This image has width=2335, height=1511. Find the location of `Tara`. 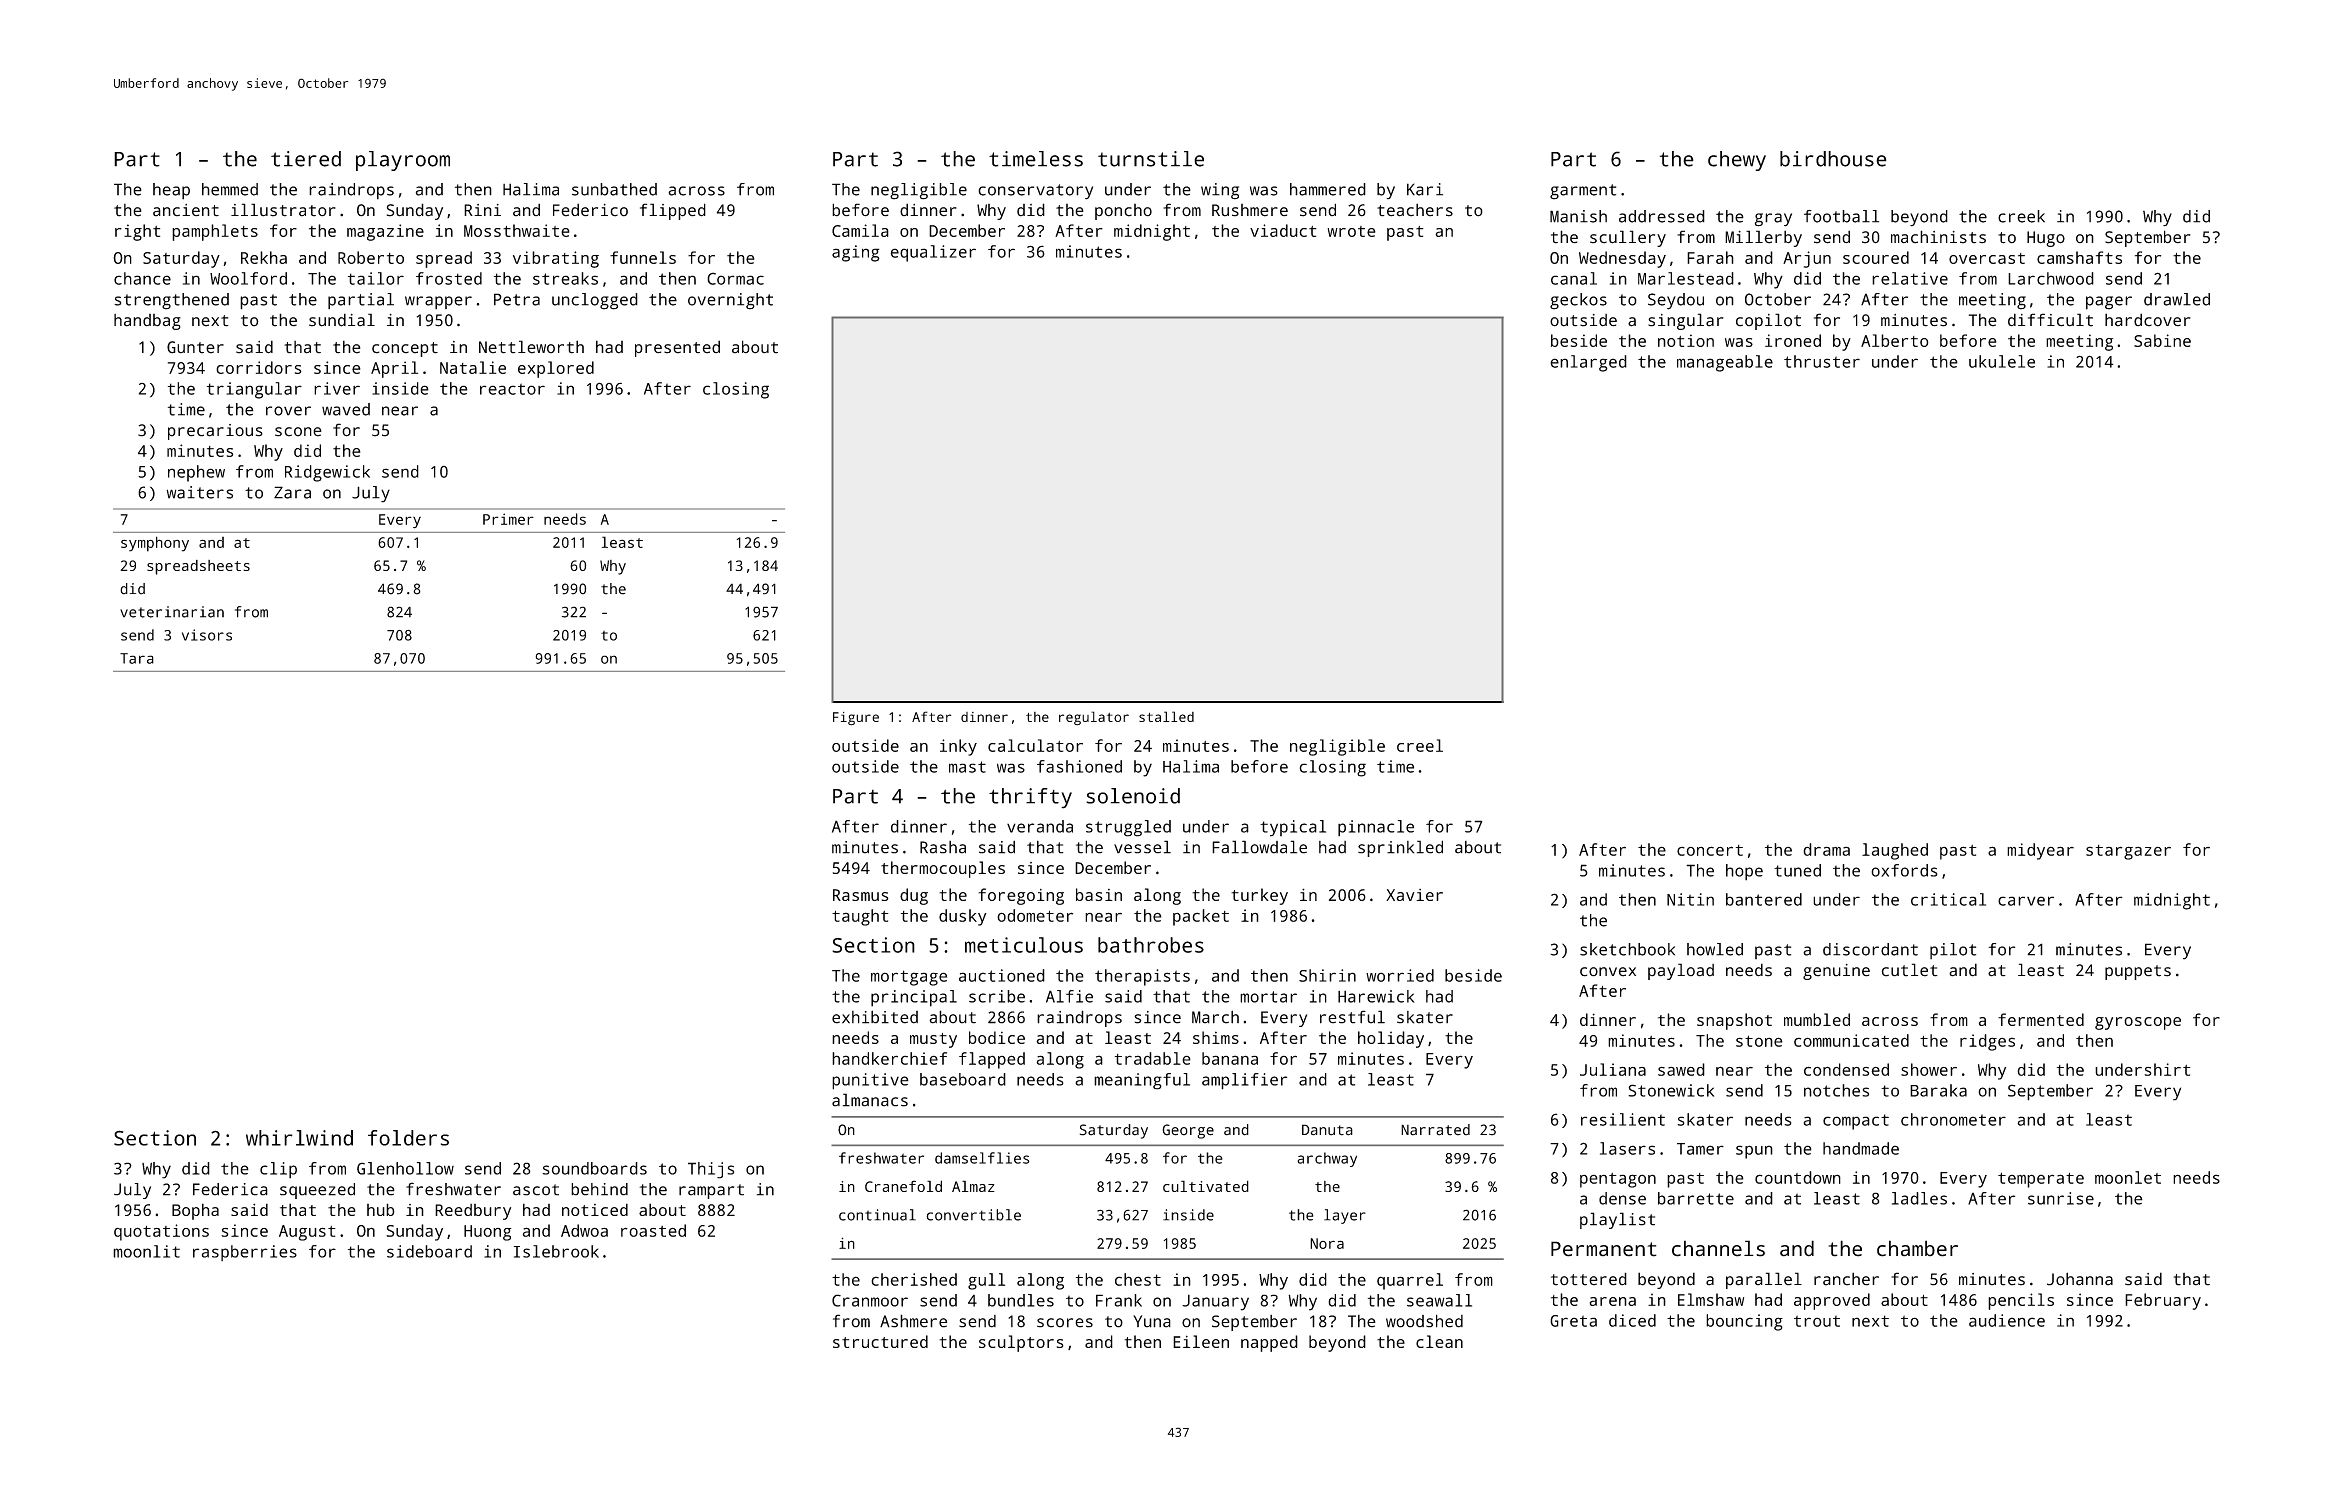

Tara is located at coordinates (137, 658).
